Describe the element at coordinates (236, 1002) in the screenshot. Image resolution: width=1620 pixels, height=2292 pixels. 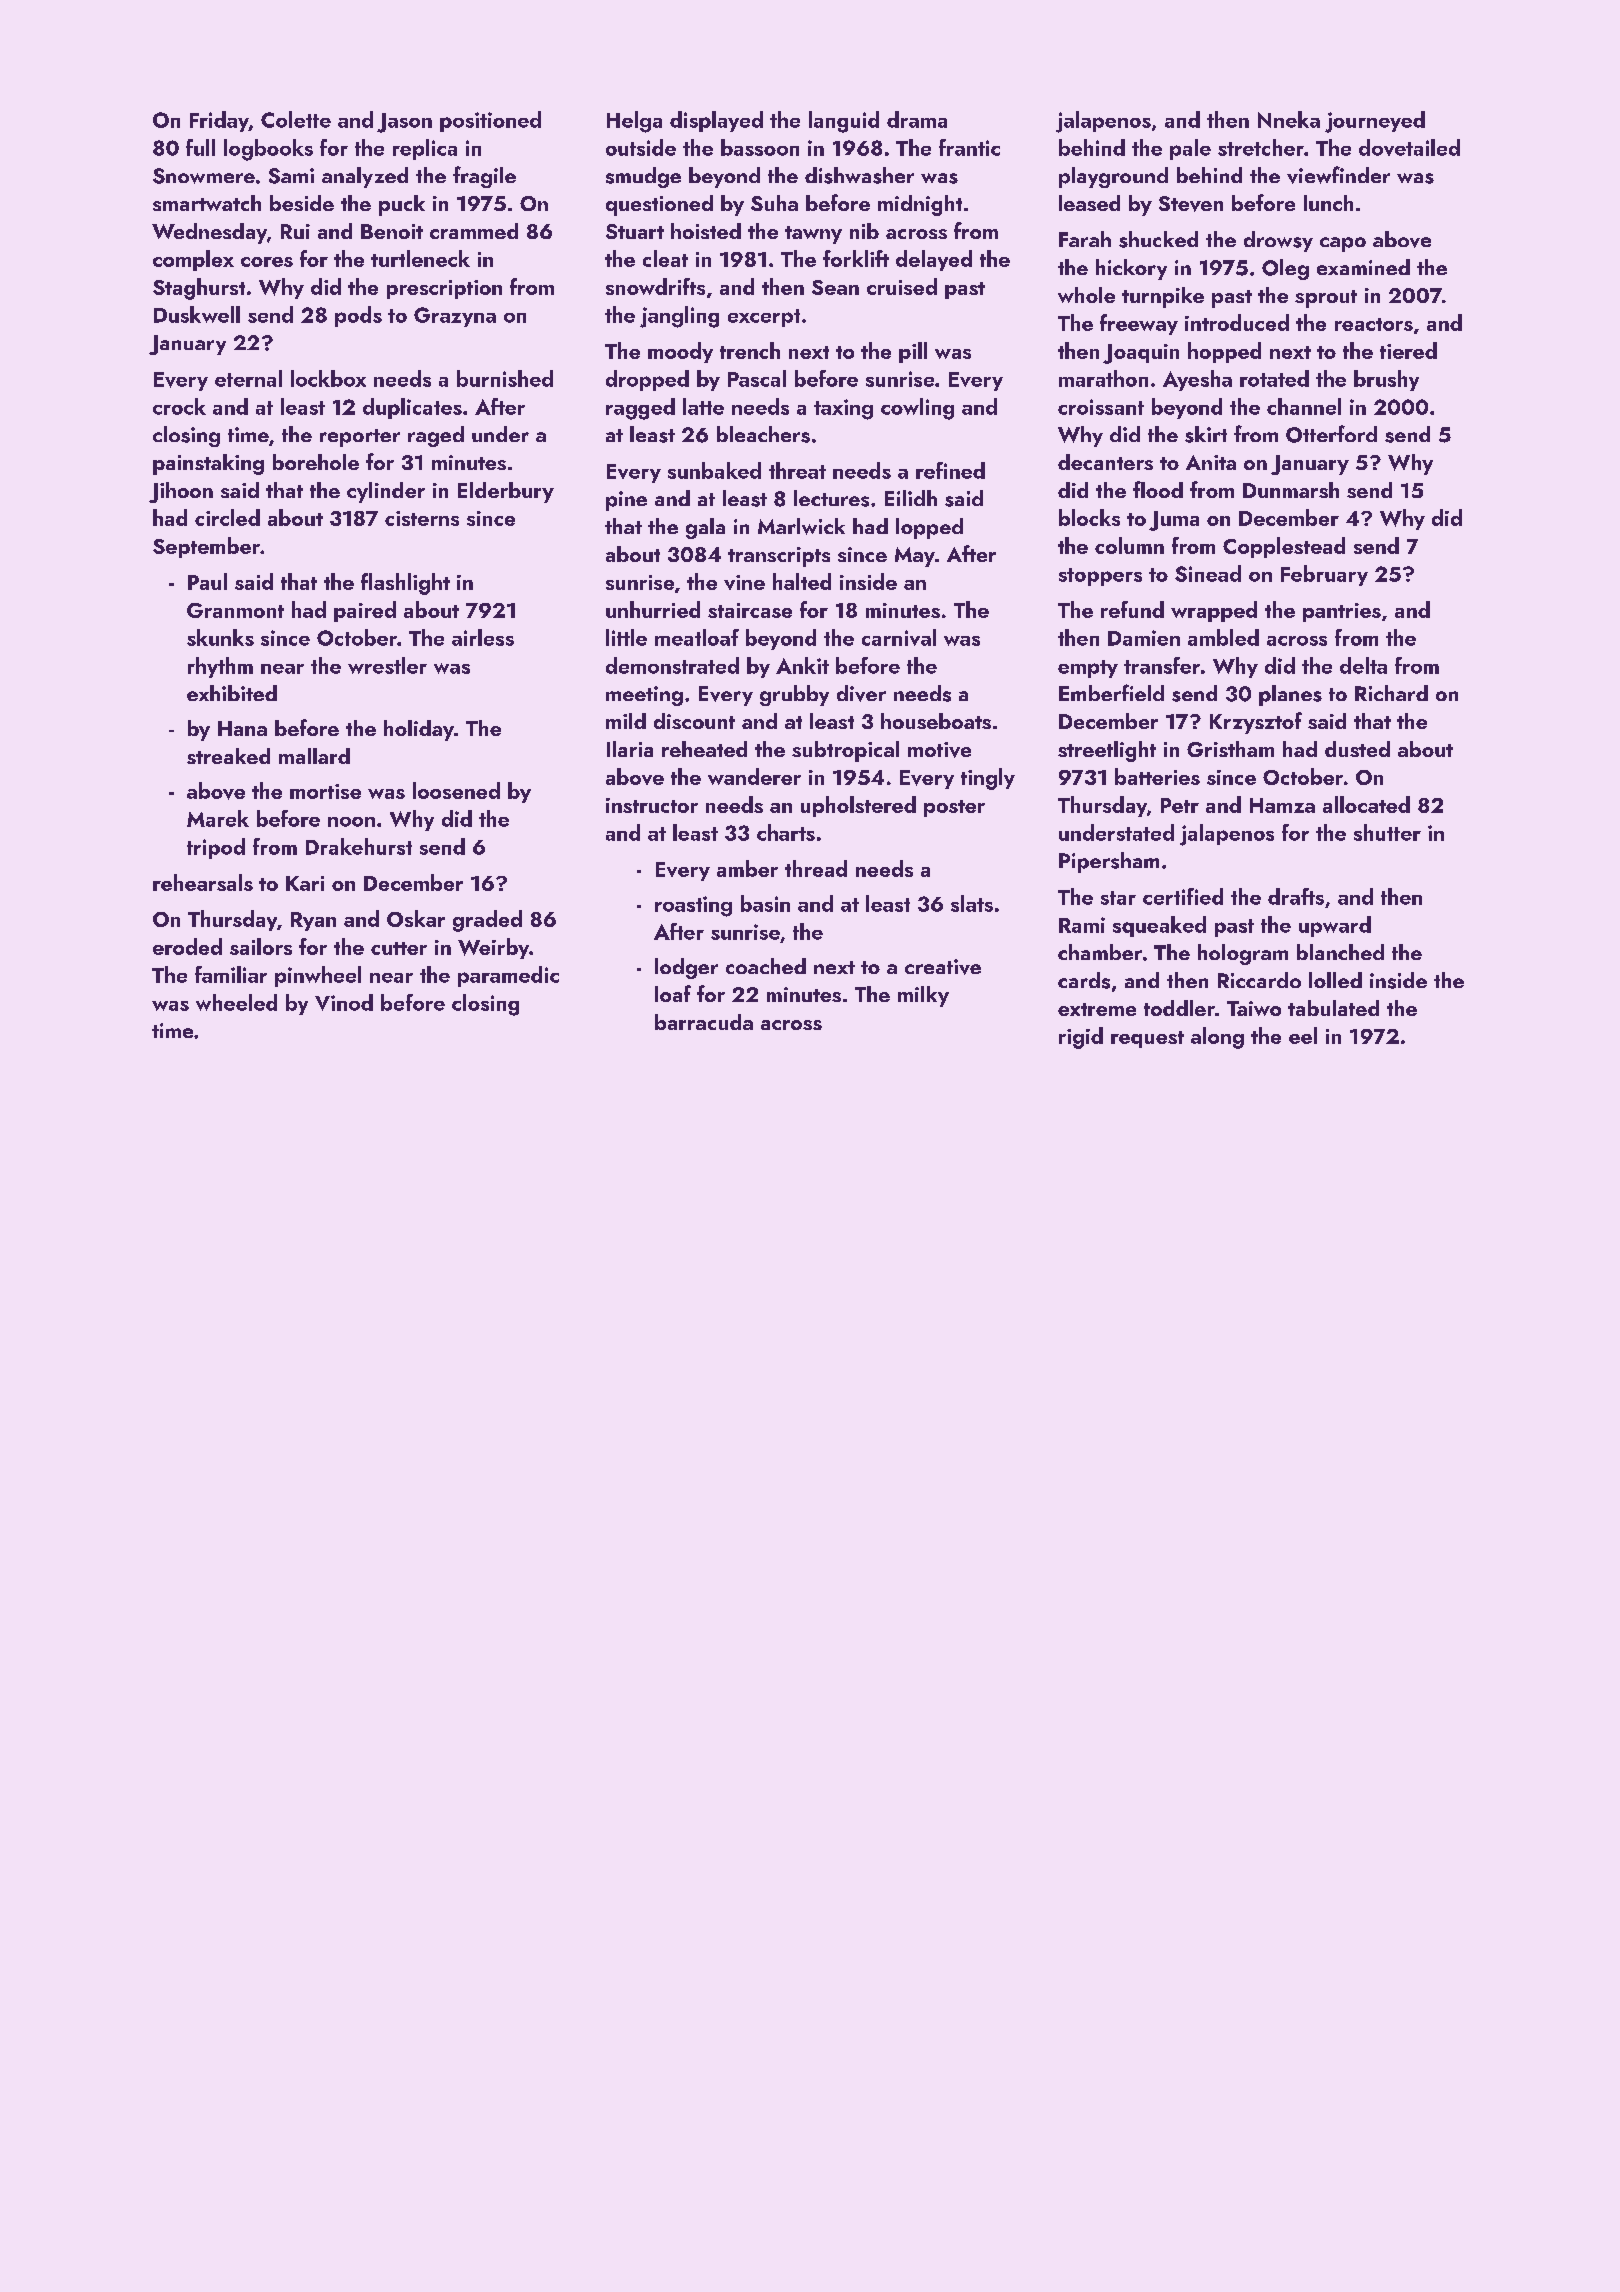
I see `wheeled` at that location.
